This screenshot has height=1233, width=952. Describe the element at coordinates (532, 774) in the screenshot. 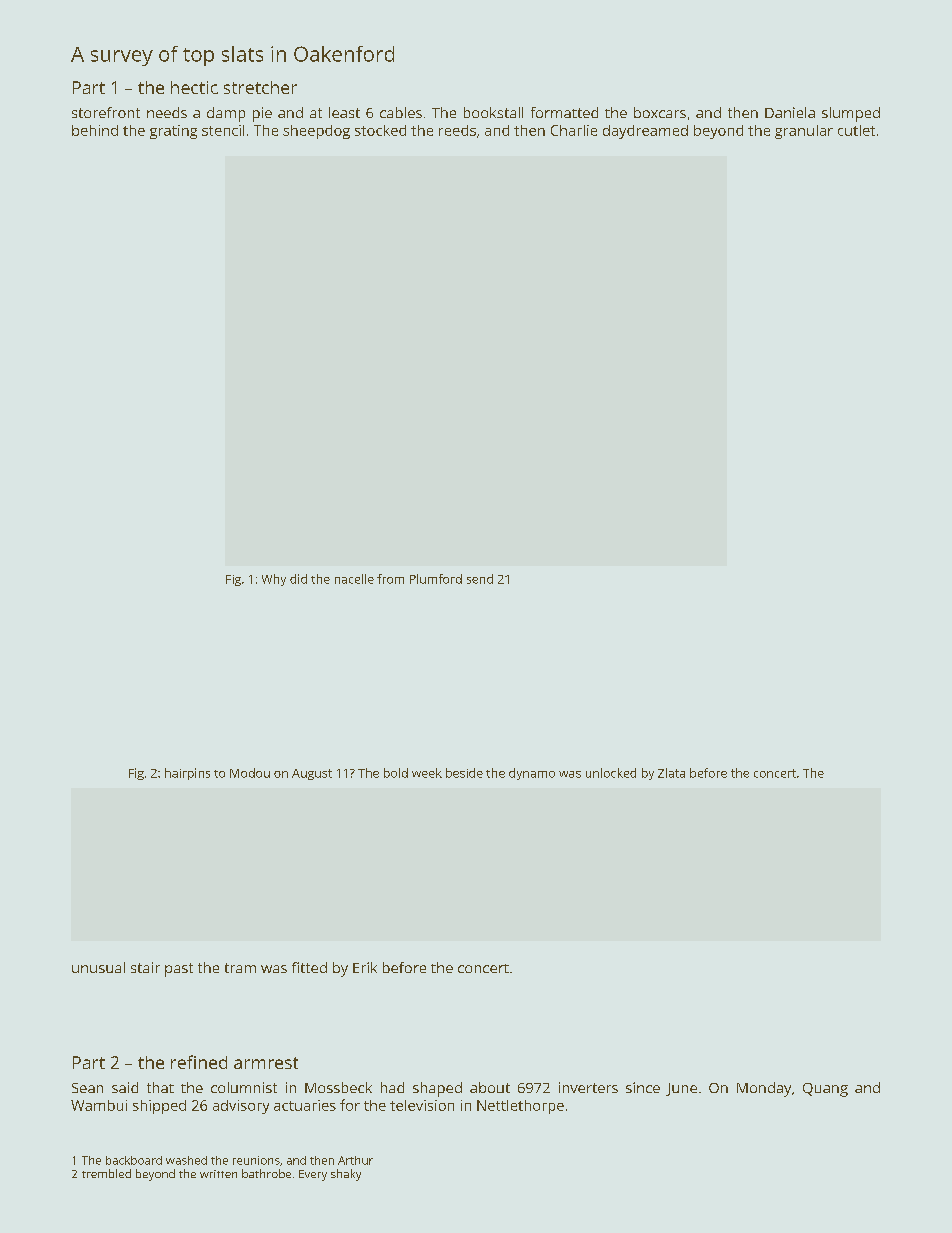

I see `dynamo` at that location.
